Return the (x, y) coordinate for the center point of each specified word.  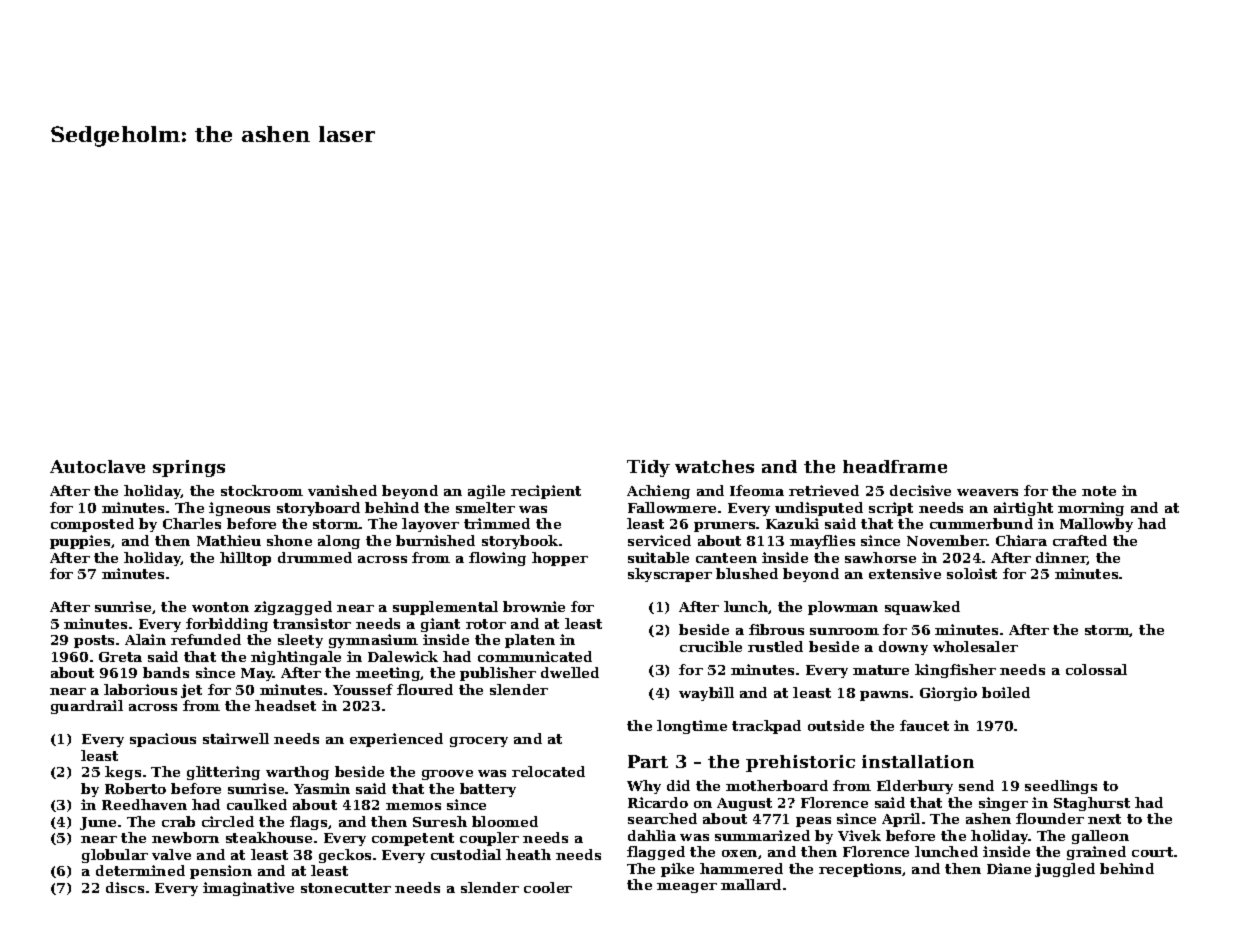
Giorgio (948, 694)
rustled (775, 646)
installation (918, 761)
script (891, 509)
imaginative (248, 889)
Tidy (648, 468)
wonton (220, 607)
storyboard (318, 509)
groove (447, 775)
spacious (163, 740)
